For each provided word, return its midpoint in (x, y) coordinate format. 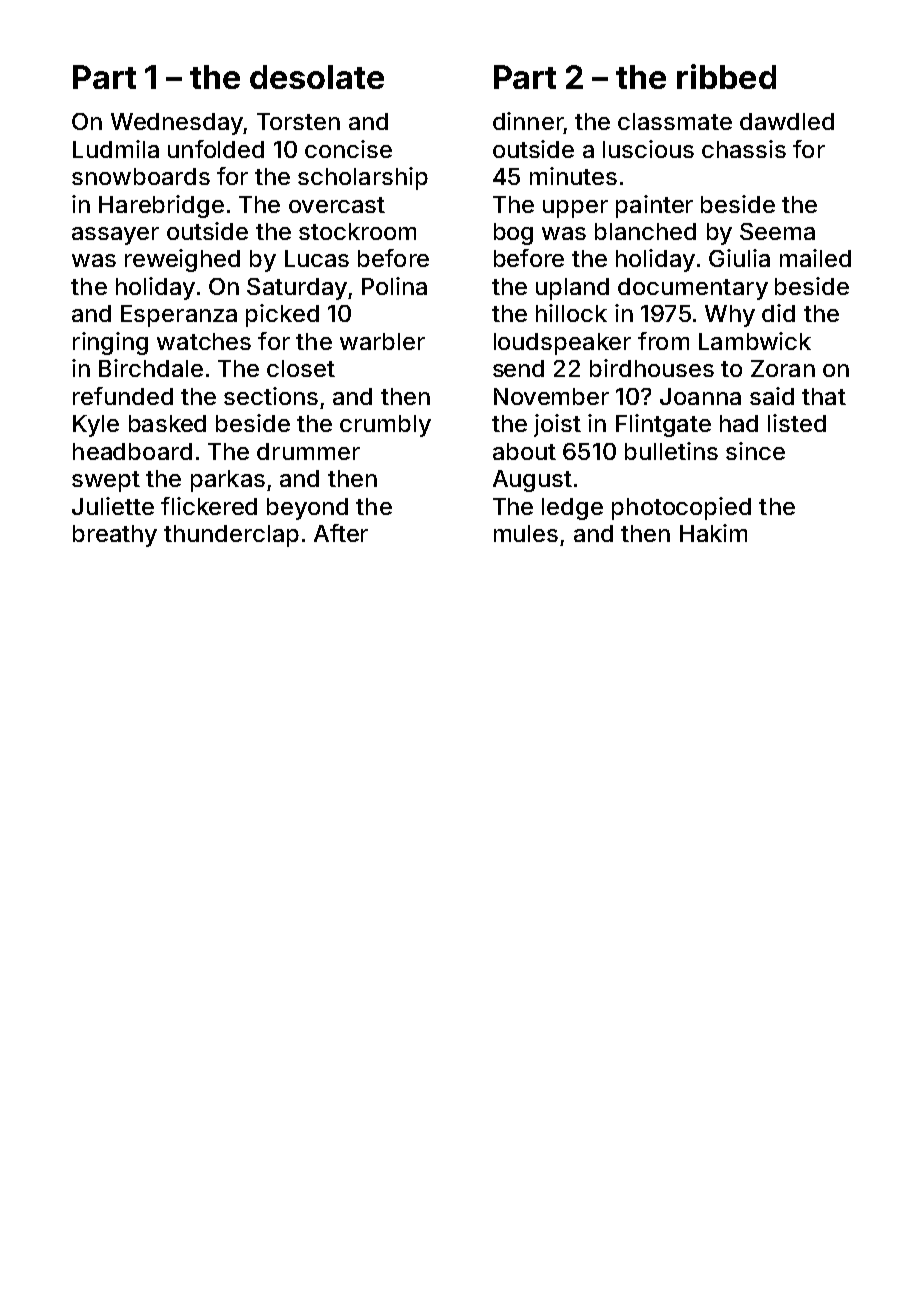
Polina (394, 286)
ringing (110, 343)
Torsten (298, 121)
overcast (337, 205)
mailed (815, 258)
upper (575, 209)
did (778, 313)
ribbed (726, 76)
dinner (528, 121)
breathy (115, 536)
